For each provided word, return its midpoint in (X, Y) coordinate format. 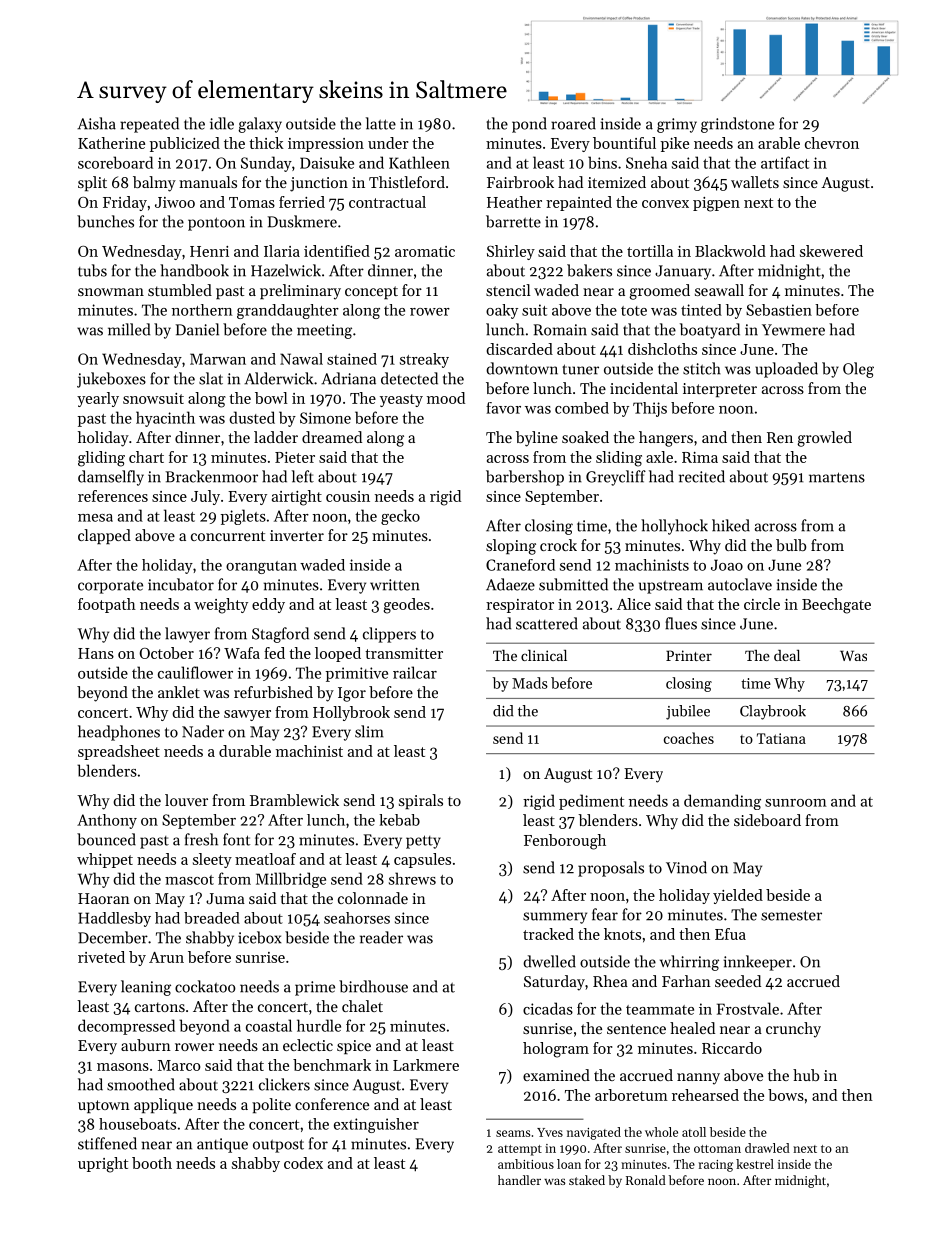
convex (665, 204)
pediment (591, 802)
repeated (149, 125)
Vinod (686, 867)
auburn (146, 1045)
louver (186, 800)
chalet (362, 1006)
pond (529, 125)
